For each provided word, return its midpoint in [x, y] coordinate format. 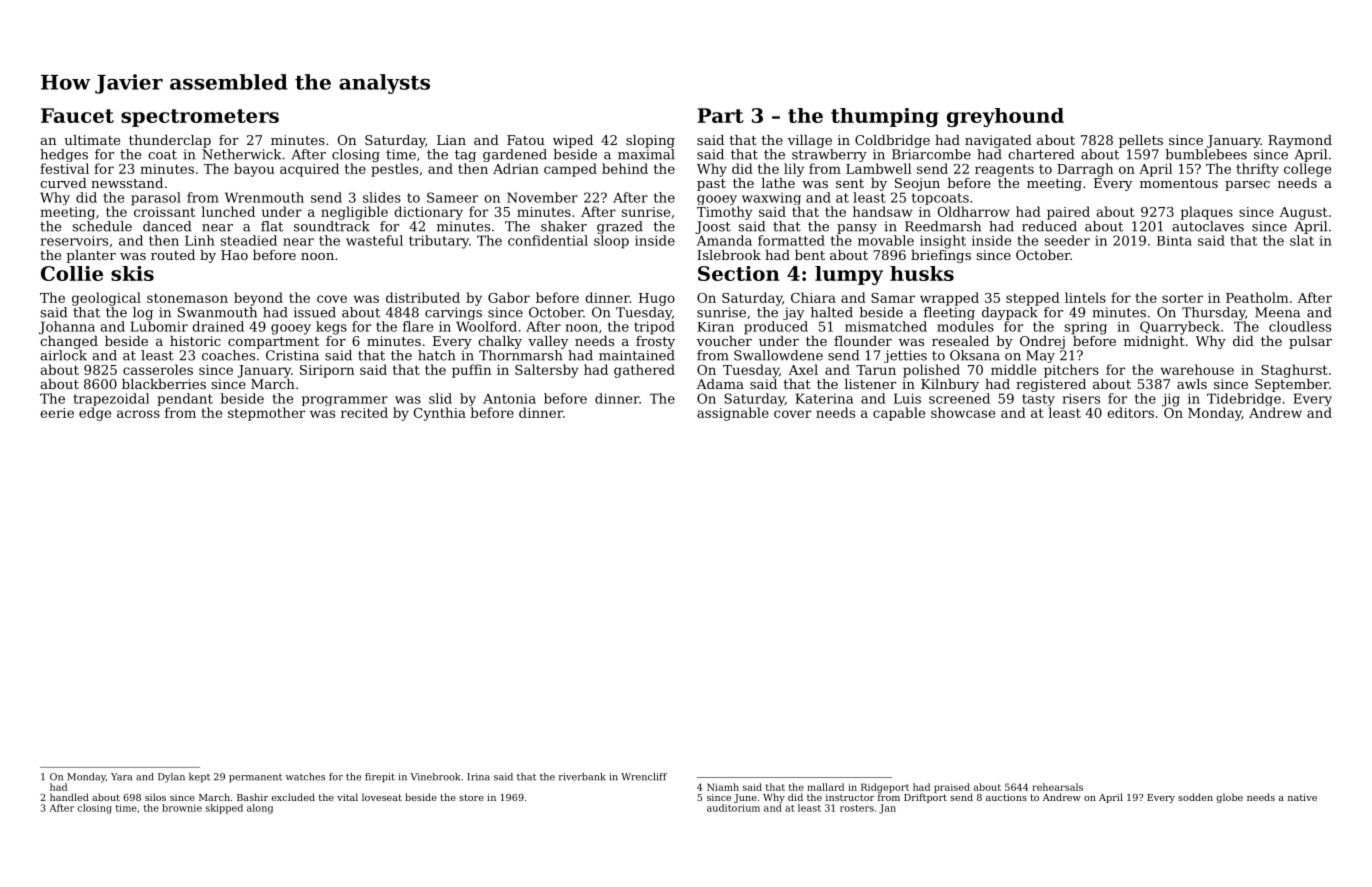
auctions [1006, 797]
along [260, 809]
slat [1302, 240]
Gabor [509, 297]
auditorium [733, 808]
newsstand [127, 183]
